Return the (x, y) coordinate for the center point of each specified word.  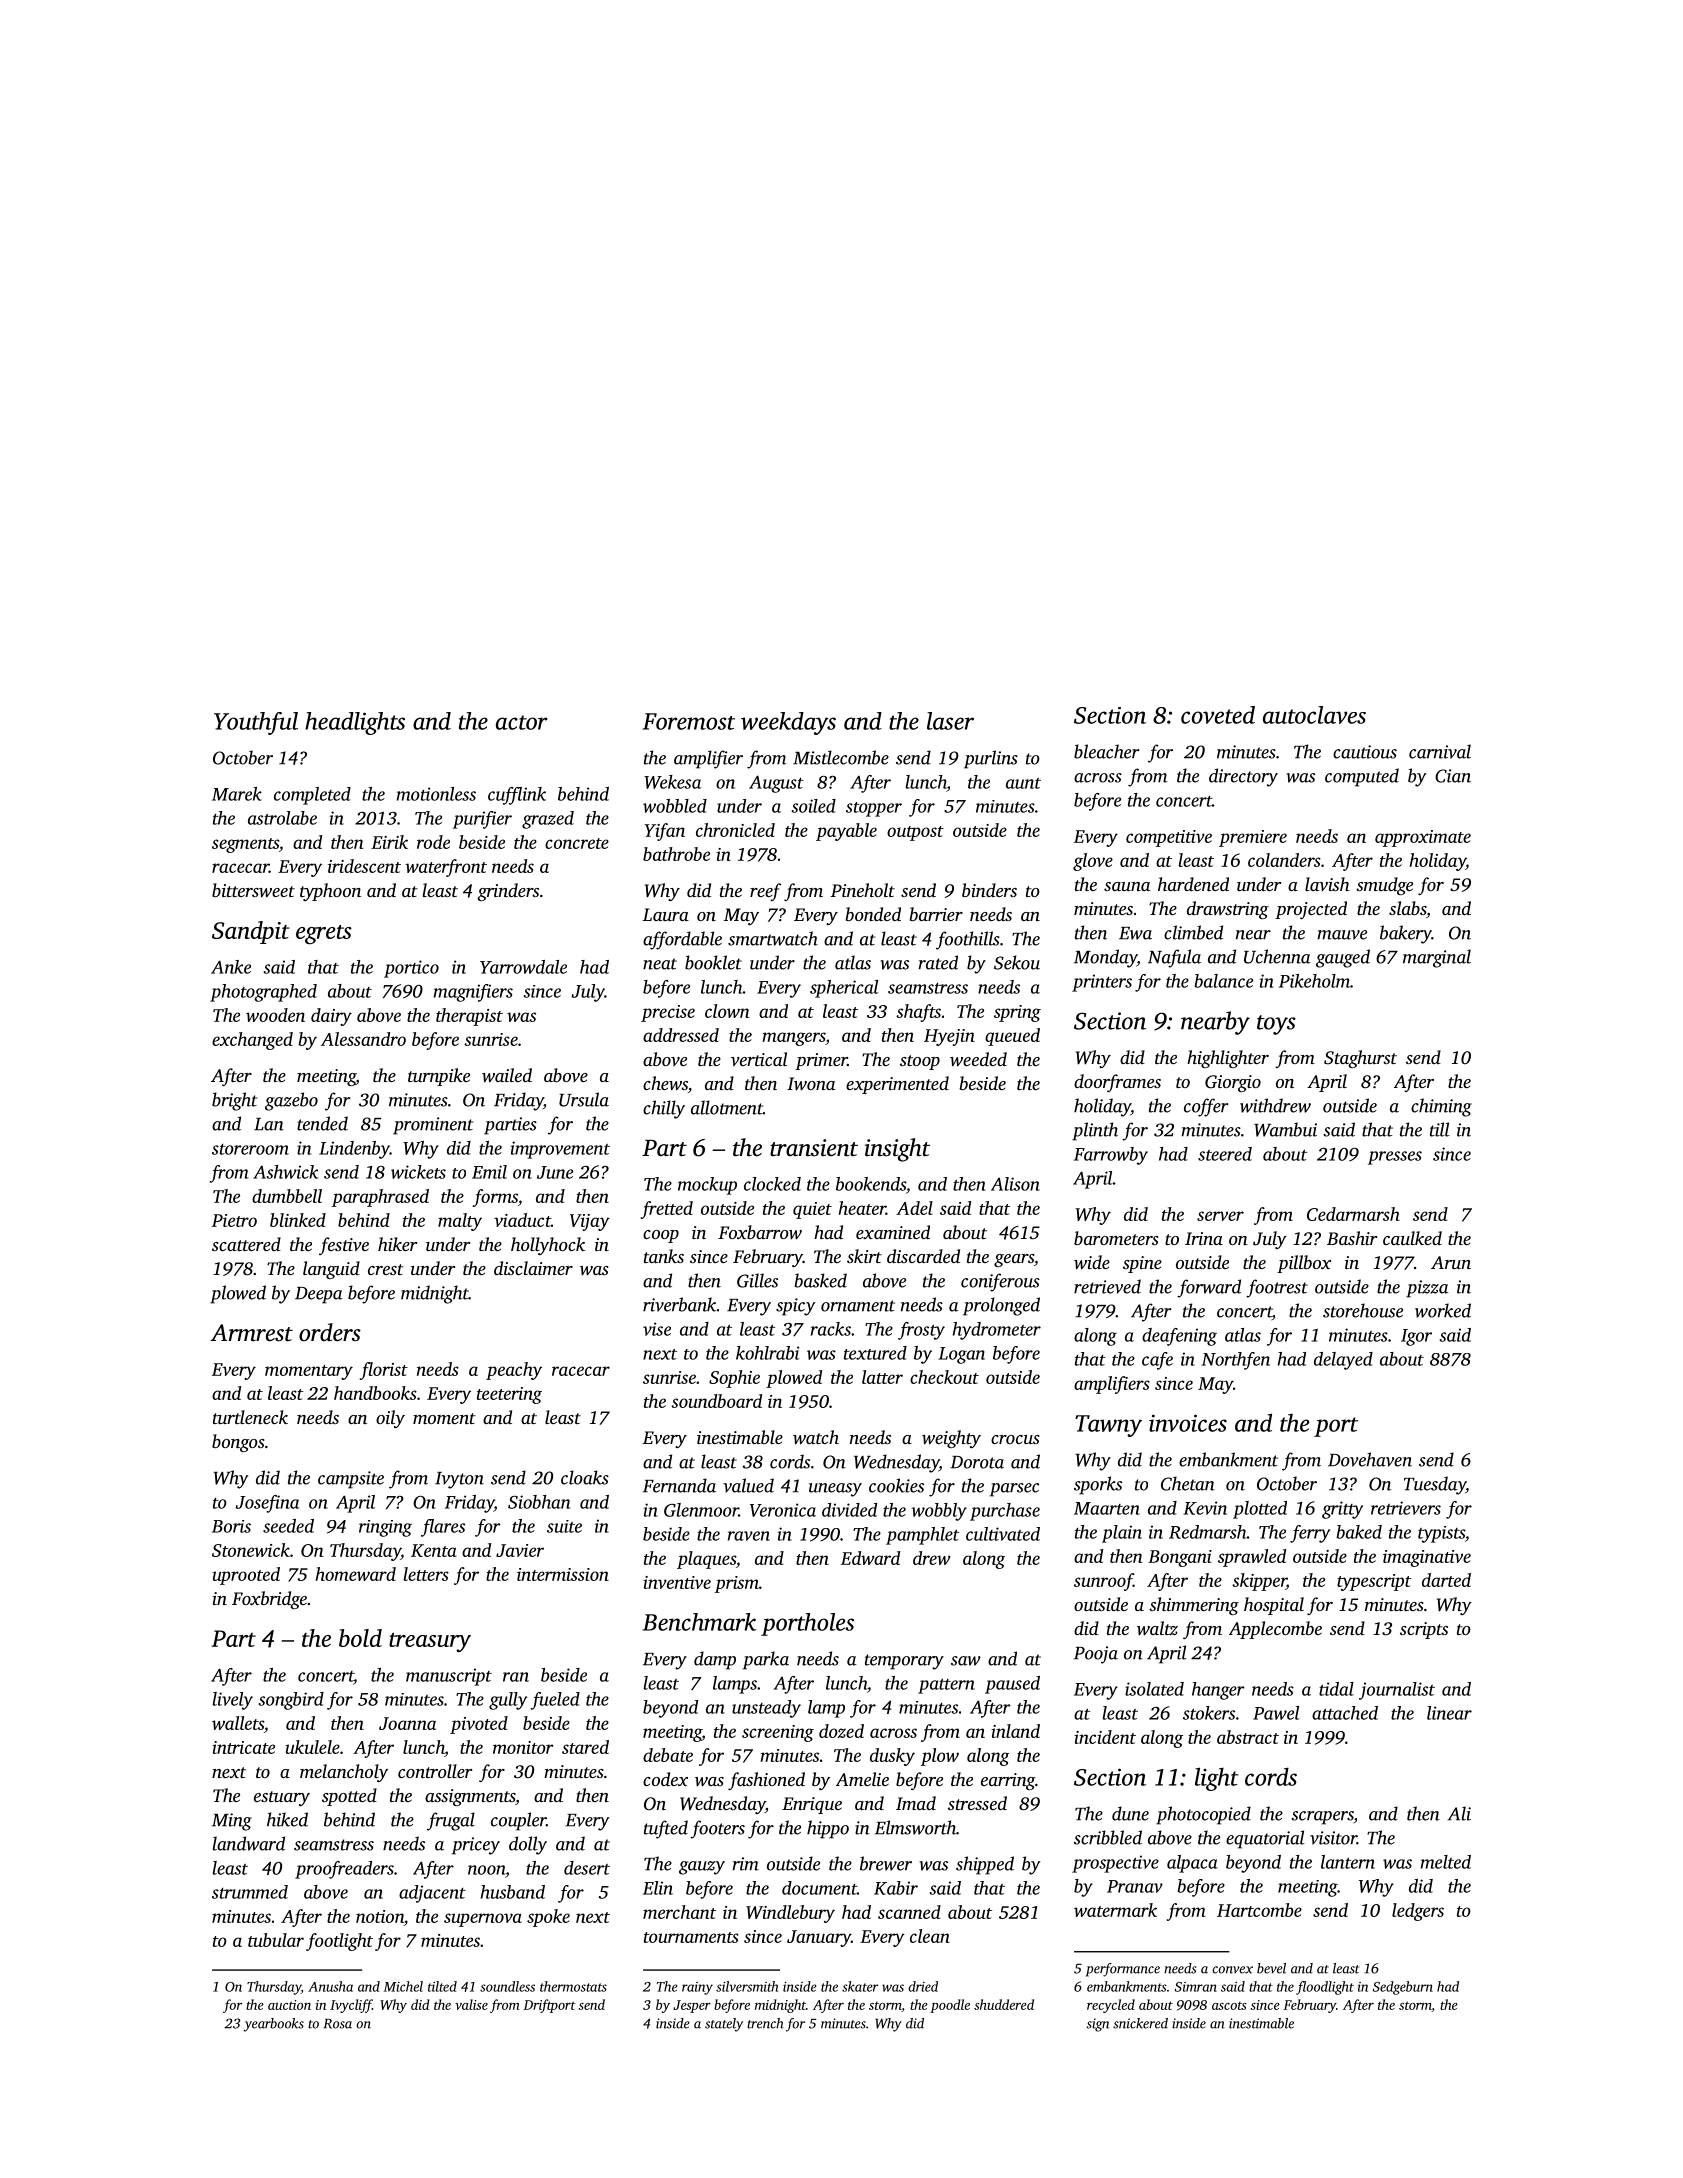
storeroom (250, 1149)
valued (748, 1485)
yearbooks (273, 2025)
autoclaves (1314, 715)
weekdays (788, 723)
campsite (351, 1480)
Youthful (256, 723)
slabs (1407, 908)
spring (1017, 1013)
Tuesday (1435, 1485)
